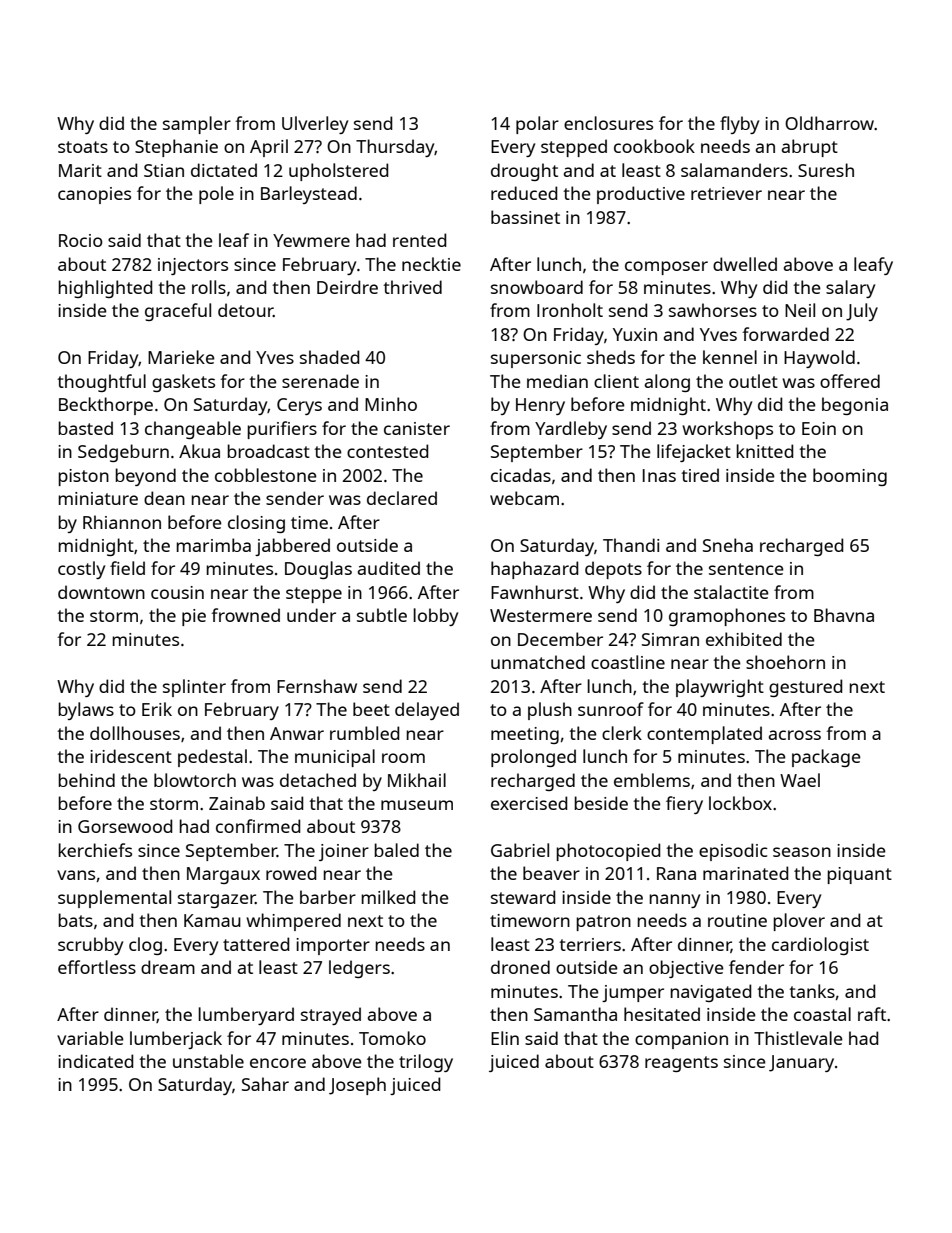 The width and height of the page is (952, 1233). Describe the element at coordinates (538, 662) in the page. I see `unmatched` at that location.
